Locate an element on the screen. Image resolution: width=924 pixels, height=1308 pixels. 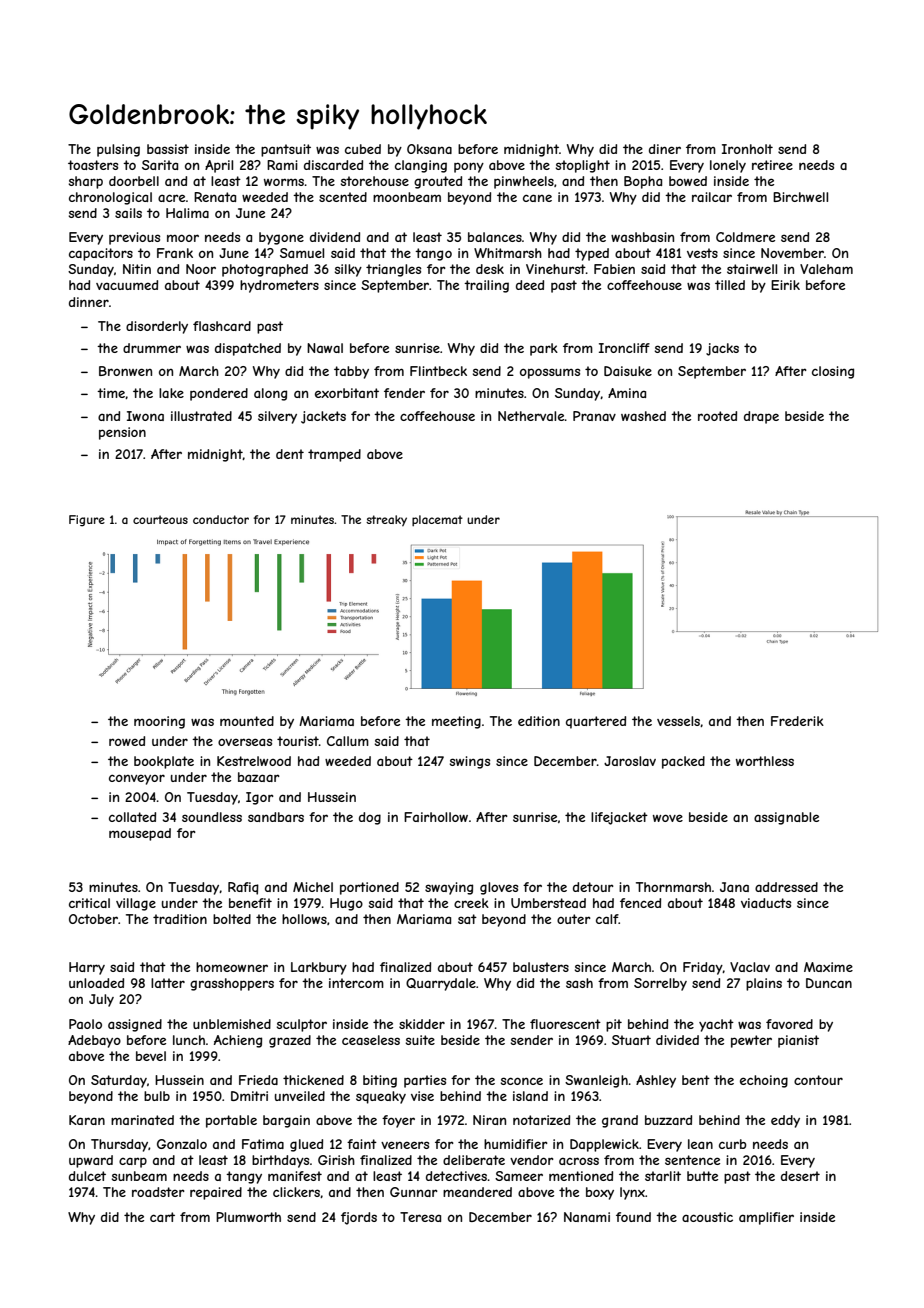
cart is located at coordinates (162, 1217).
